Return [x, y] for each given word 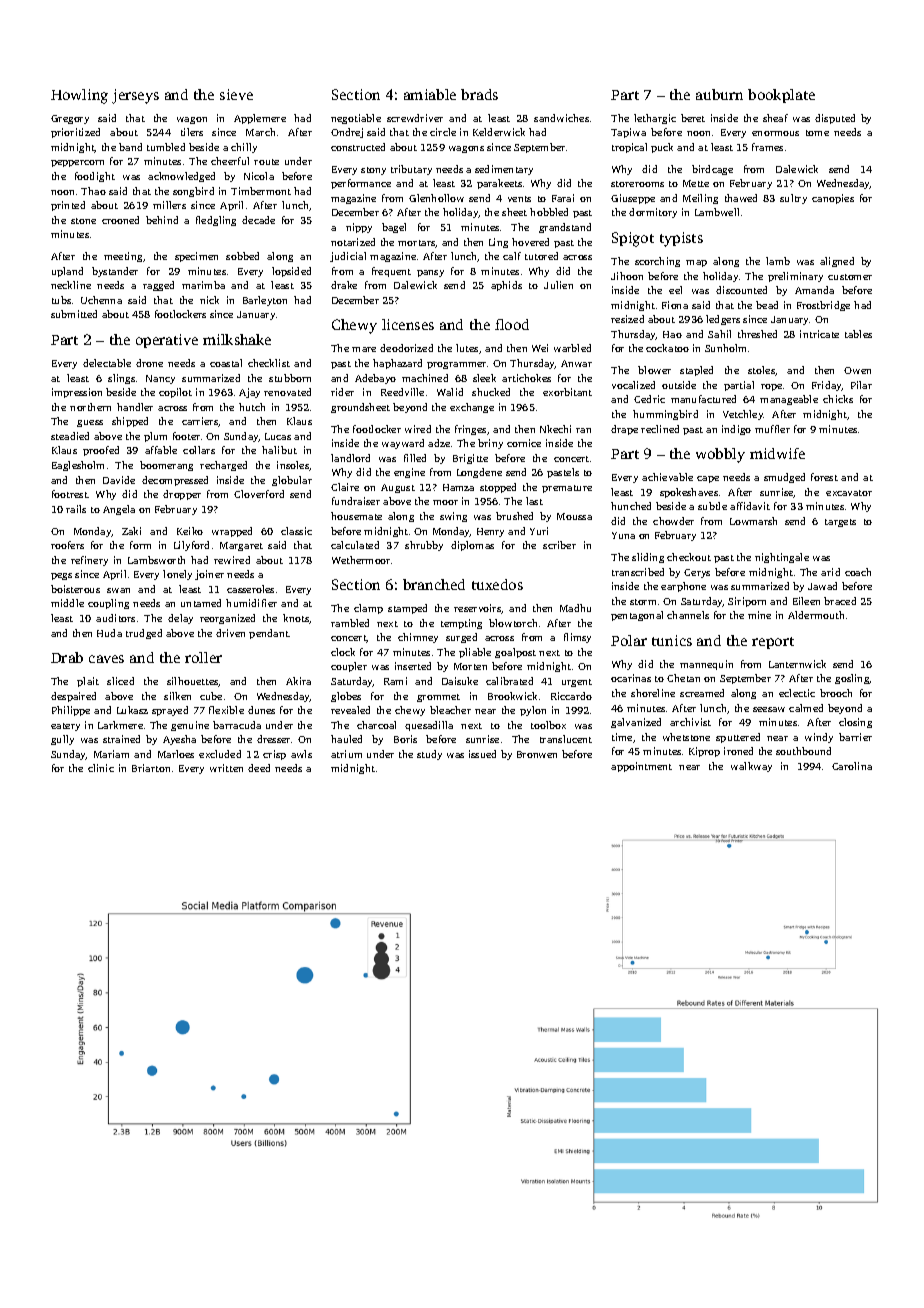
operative [167, 341]
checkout [689, 557]
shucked [491, 392]
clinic [101, 768]
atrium [346, 754]
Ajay [249, 393]
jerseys [135, 96]
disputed [835, 119]
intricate [819, 334]
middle [67, 603]
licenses [408, 324]
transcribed [638, 572]
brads [479, 94]
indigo [736, 430]
